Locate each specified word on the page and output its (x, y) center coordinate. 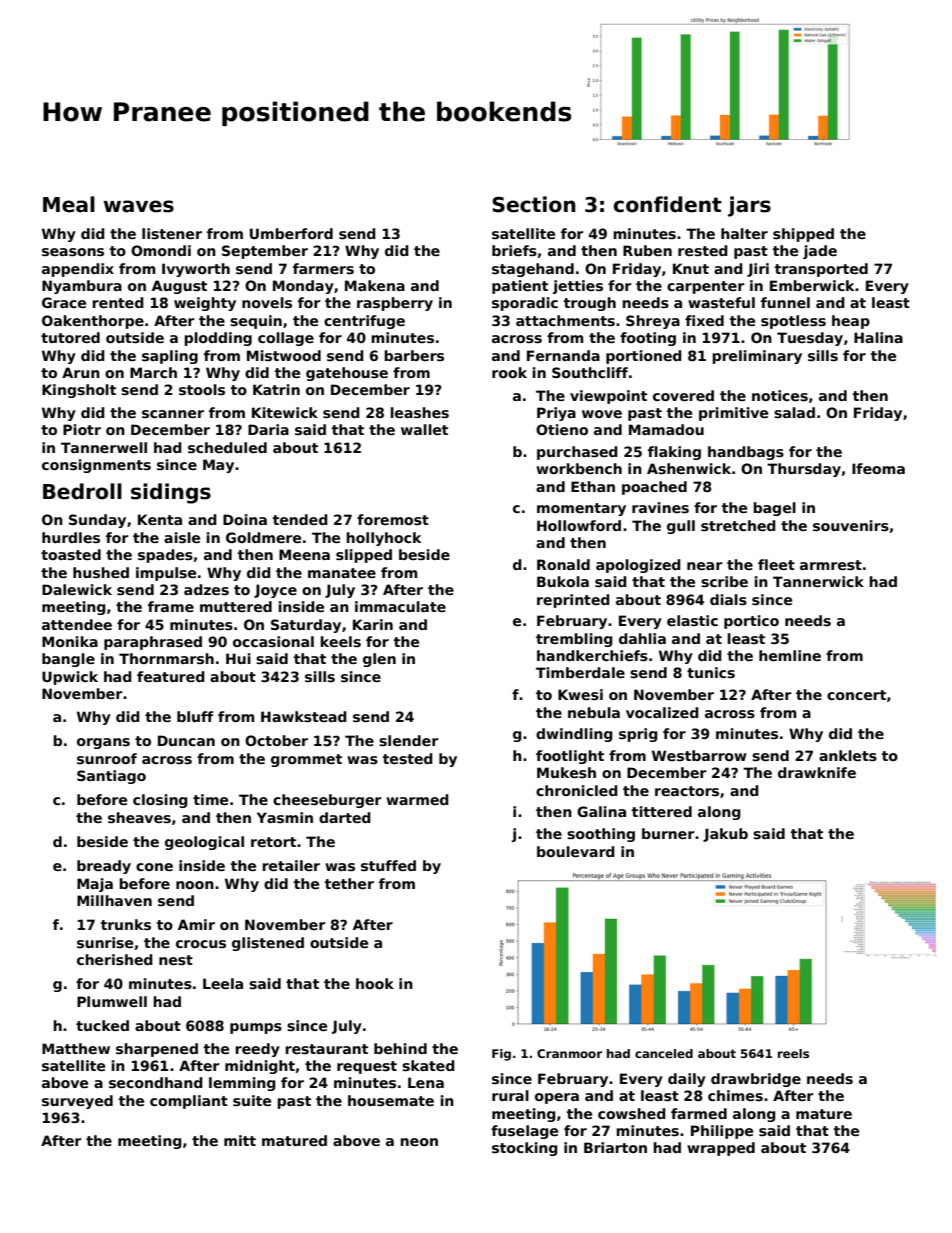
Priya (556, 414)
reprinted (573, 601)
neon (419, 1142)
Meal (69, 204)
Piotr (82, 429)
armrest (831, 565)
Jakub (725, 835)
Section (534, 204)
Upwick (70, 678)
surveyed (77, 1102)
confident (668, 204)
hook (375, 983)
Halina (878, 337)
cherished (115, 959)
